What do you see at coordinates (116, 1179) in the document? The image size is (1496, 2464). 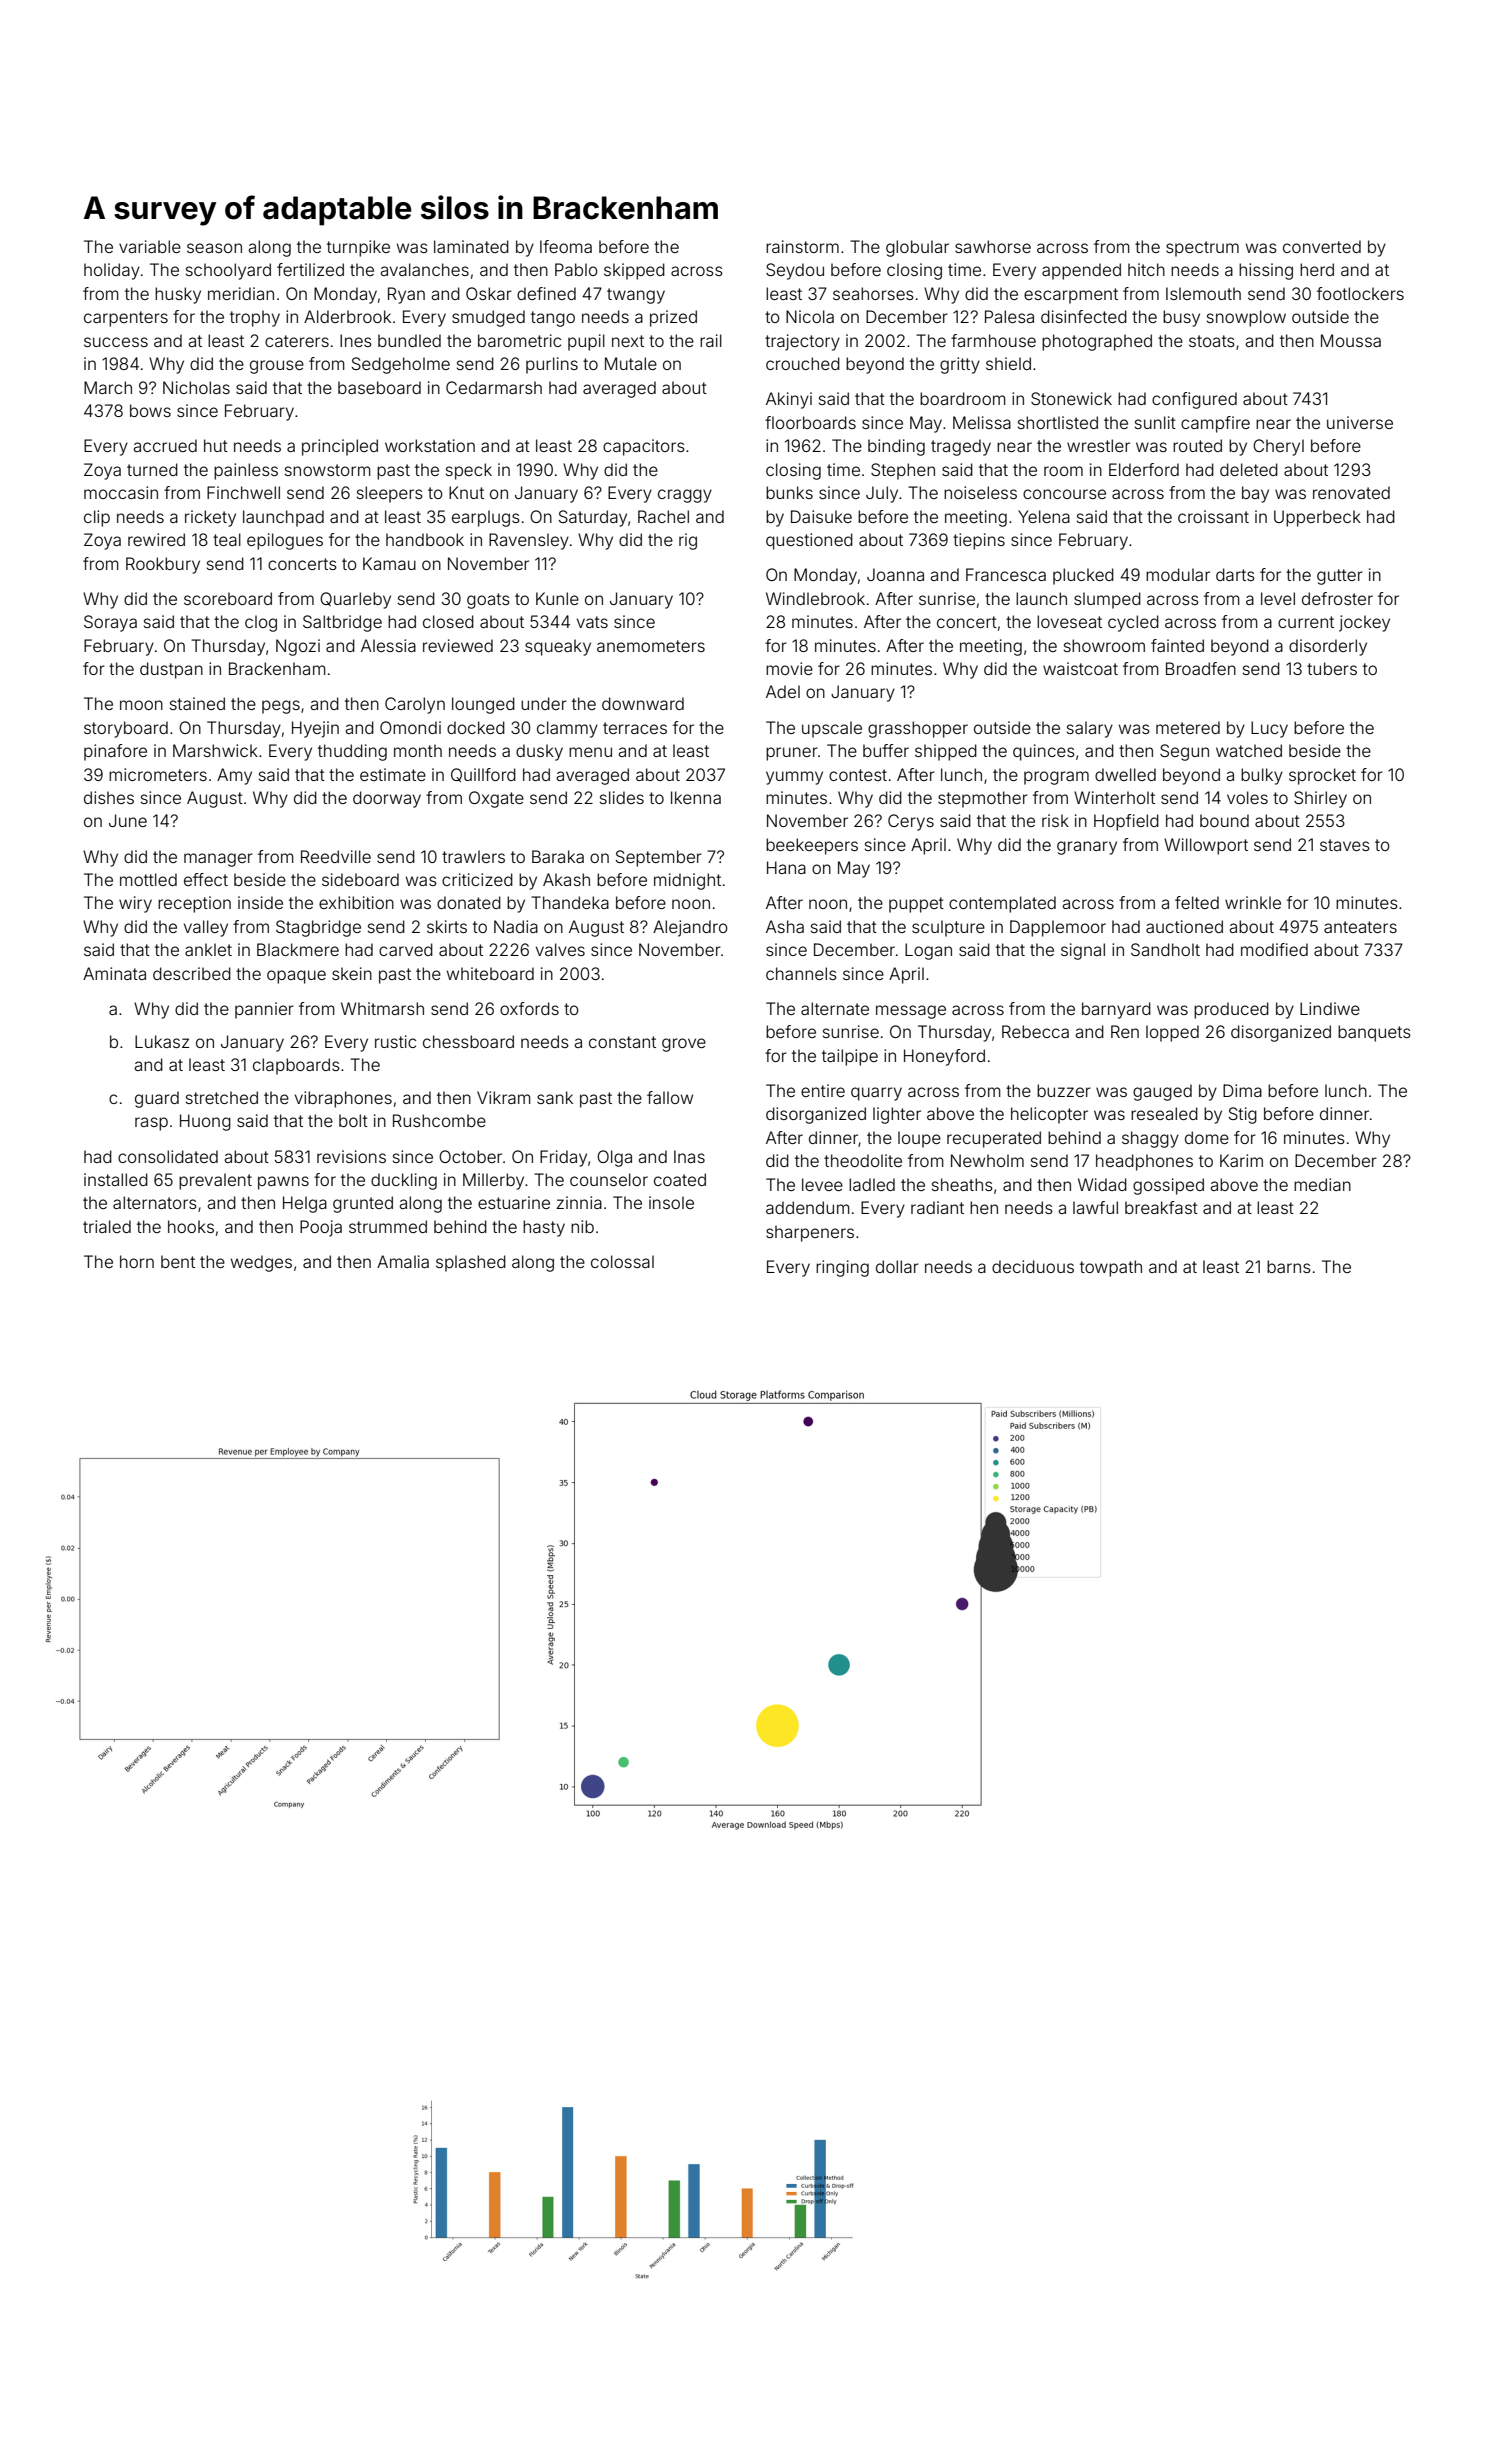 I see `installed` at bounding box center [116, 1179].
